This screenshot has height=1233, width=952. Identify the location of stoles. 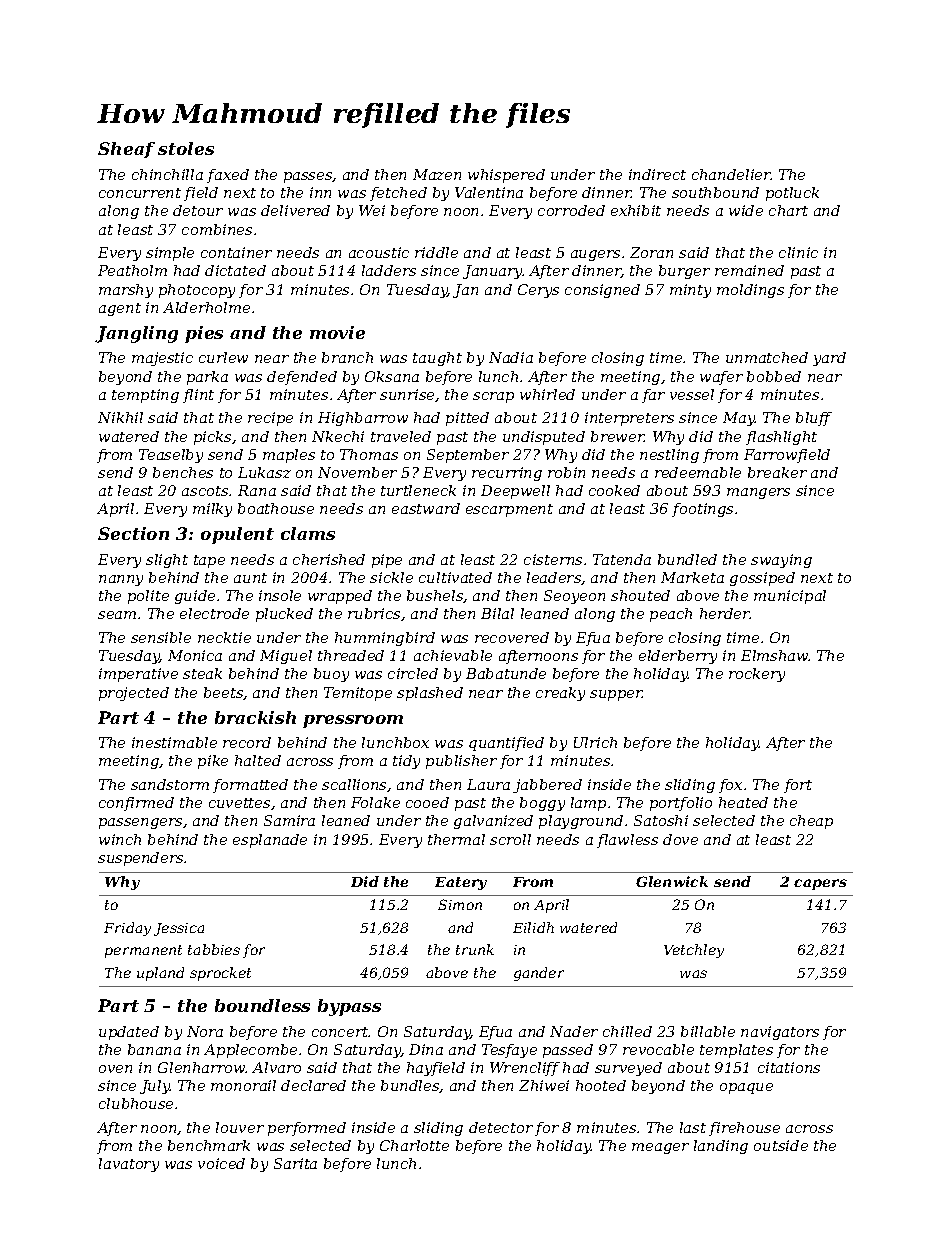
(186, 148).
